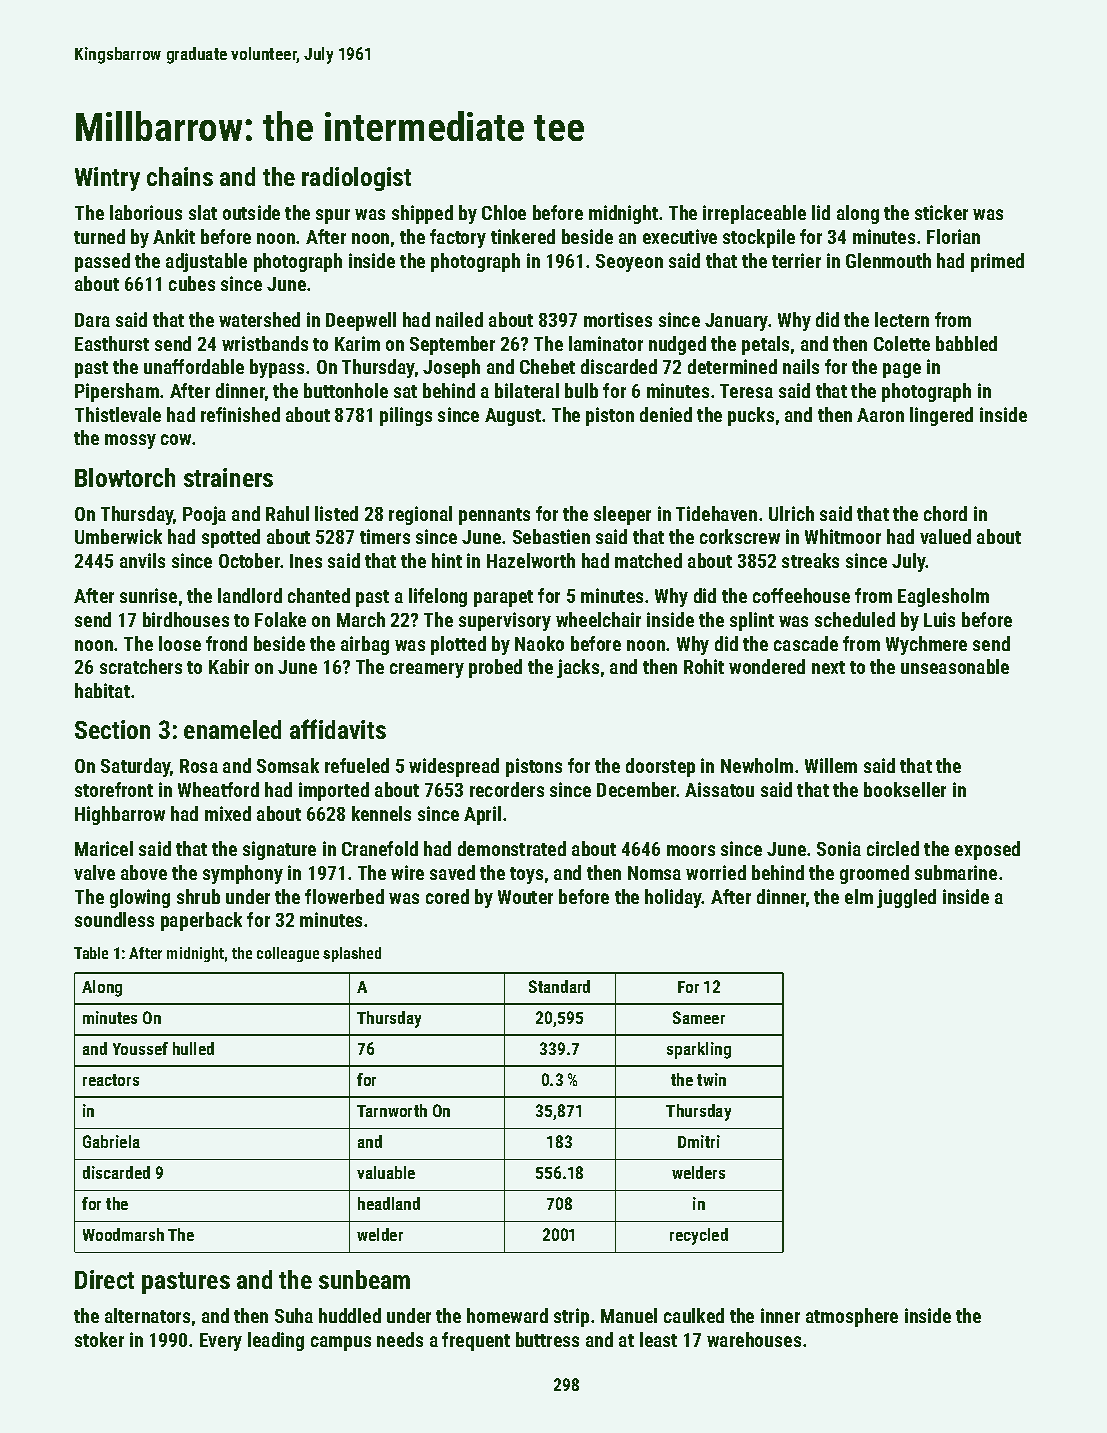 This page has width=1107, height=1433. Describe the element at coordinates (438, 597) in the page. I see `lifelong` at that location.
